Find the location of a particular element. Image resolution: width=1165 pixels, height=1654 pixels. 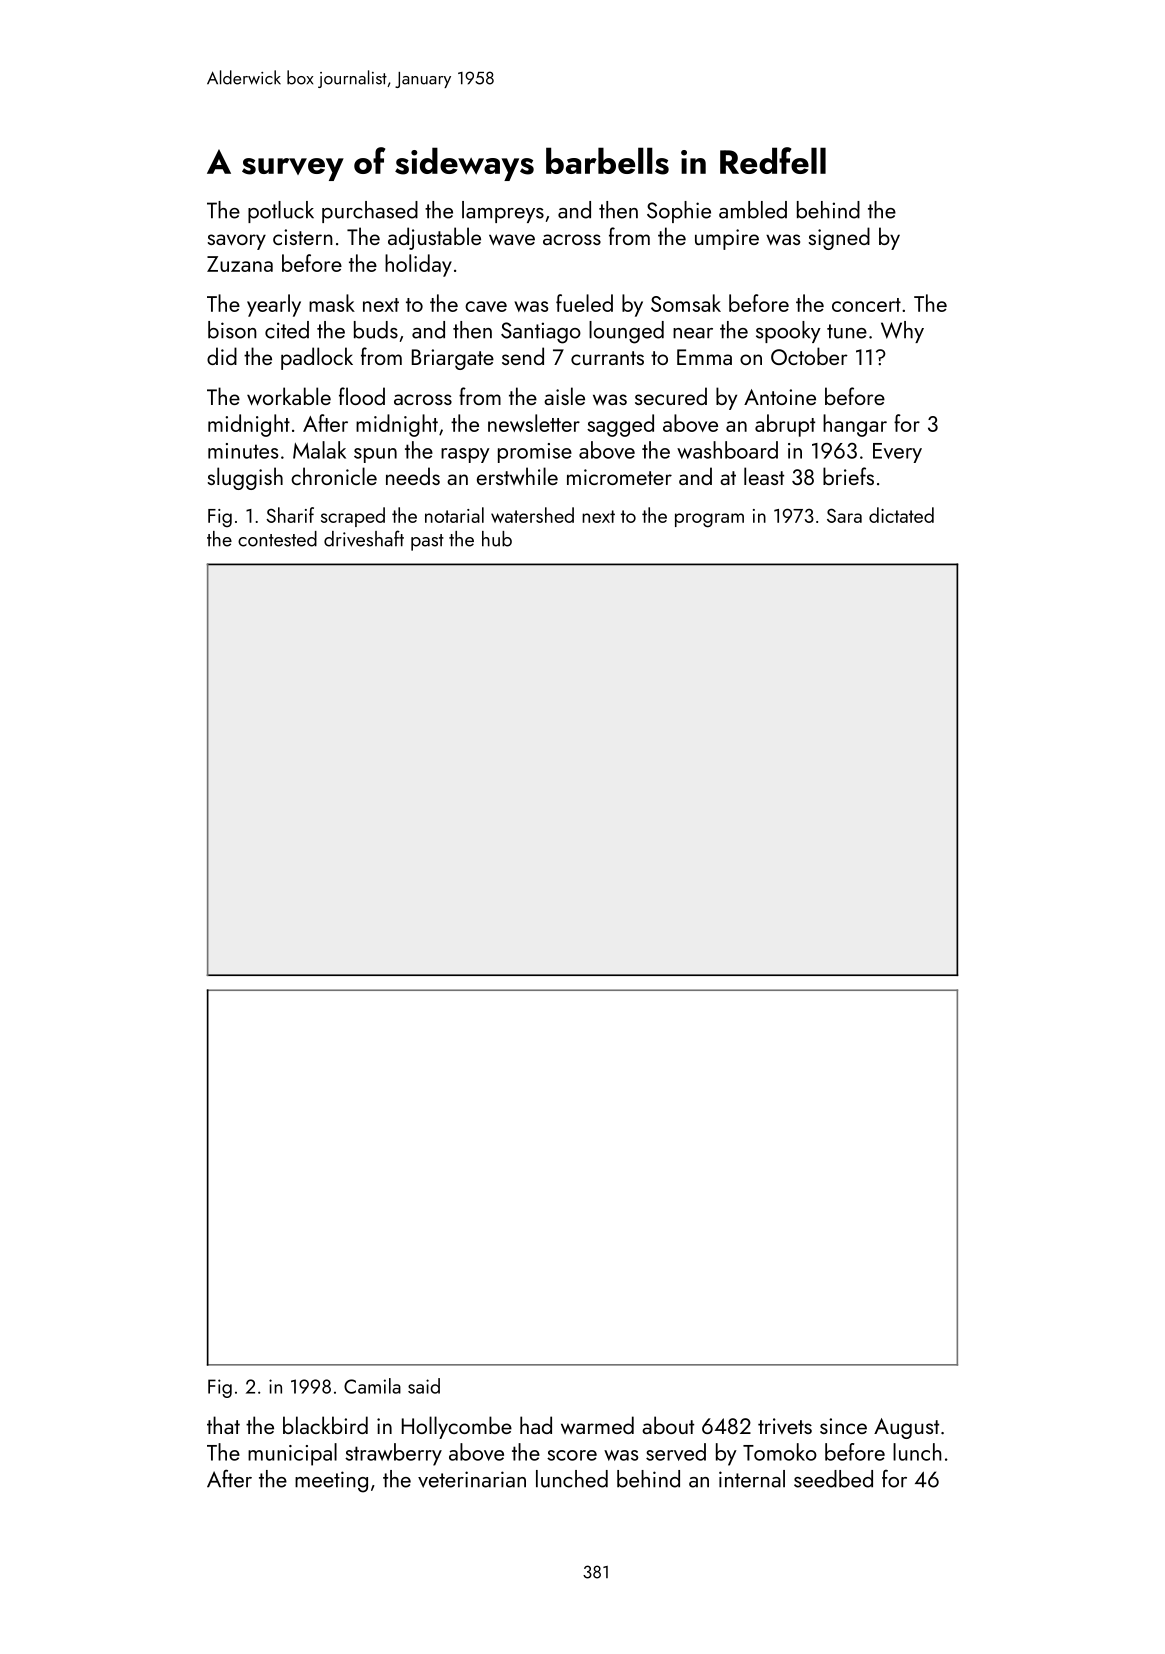

signed is located at coordinates (839, 238).
